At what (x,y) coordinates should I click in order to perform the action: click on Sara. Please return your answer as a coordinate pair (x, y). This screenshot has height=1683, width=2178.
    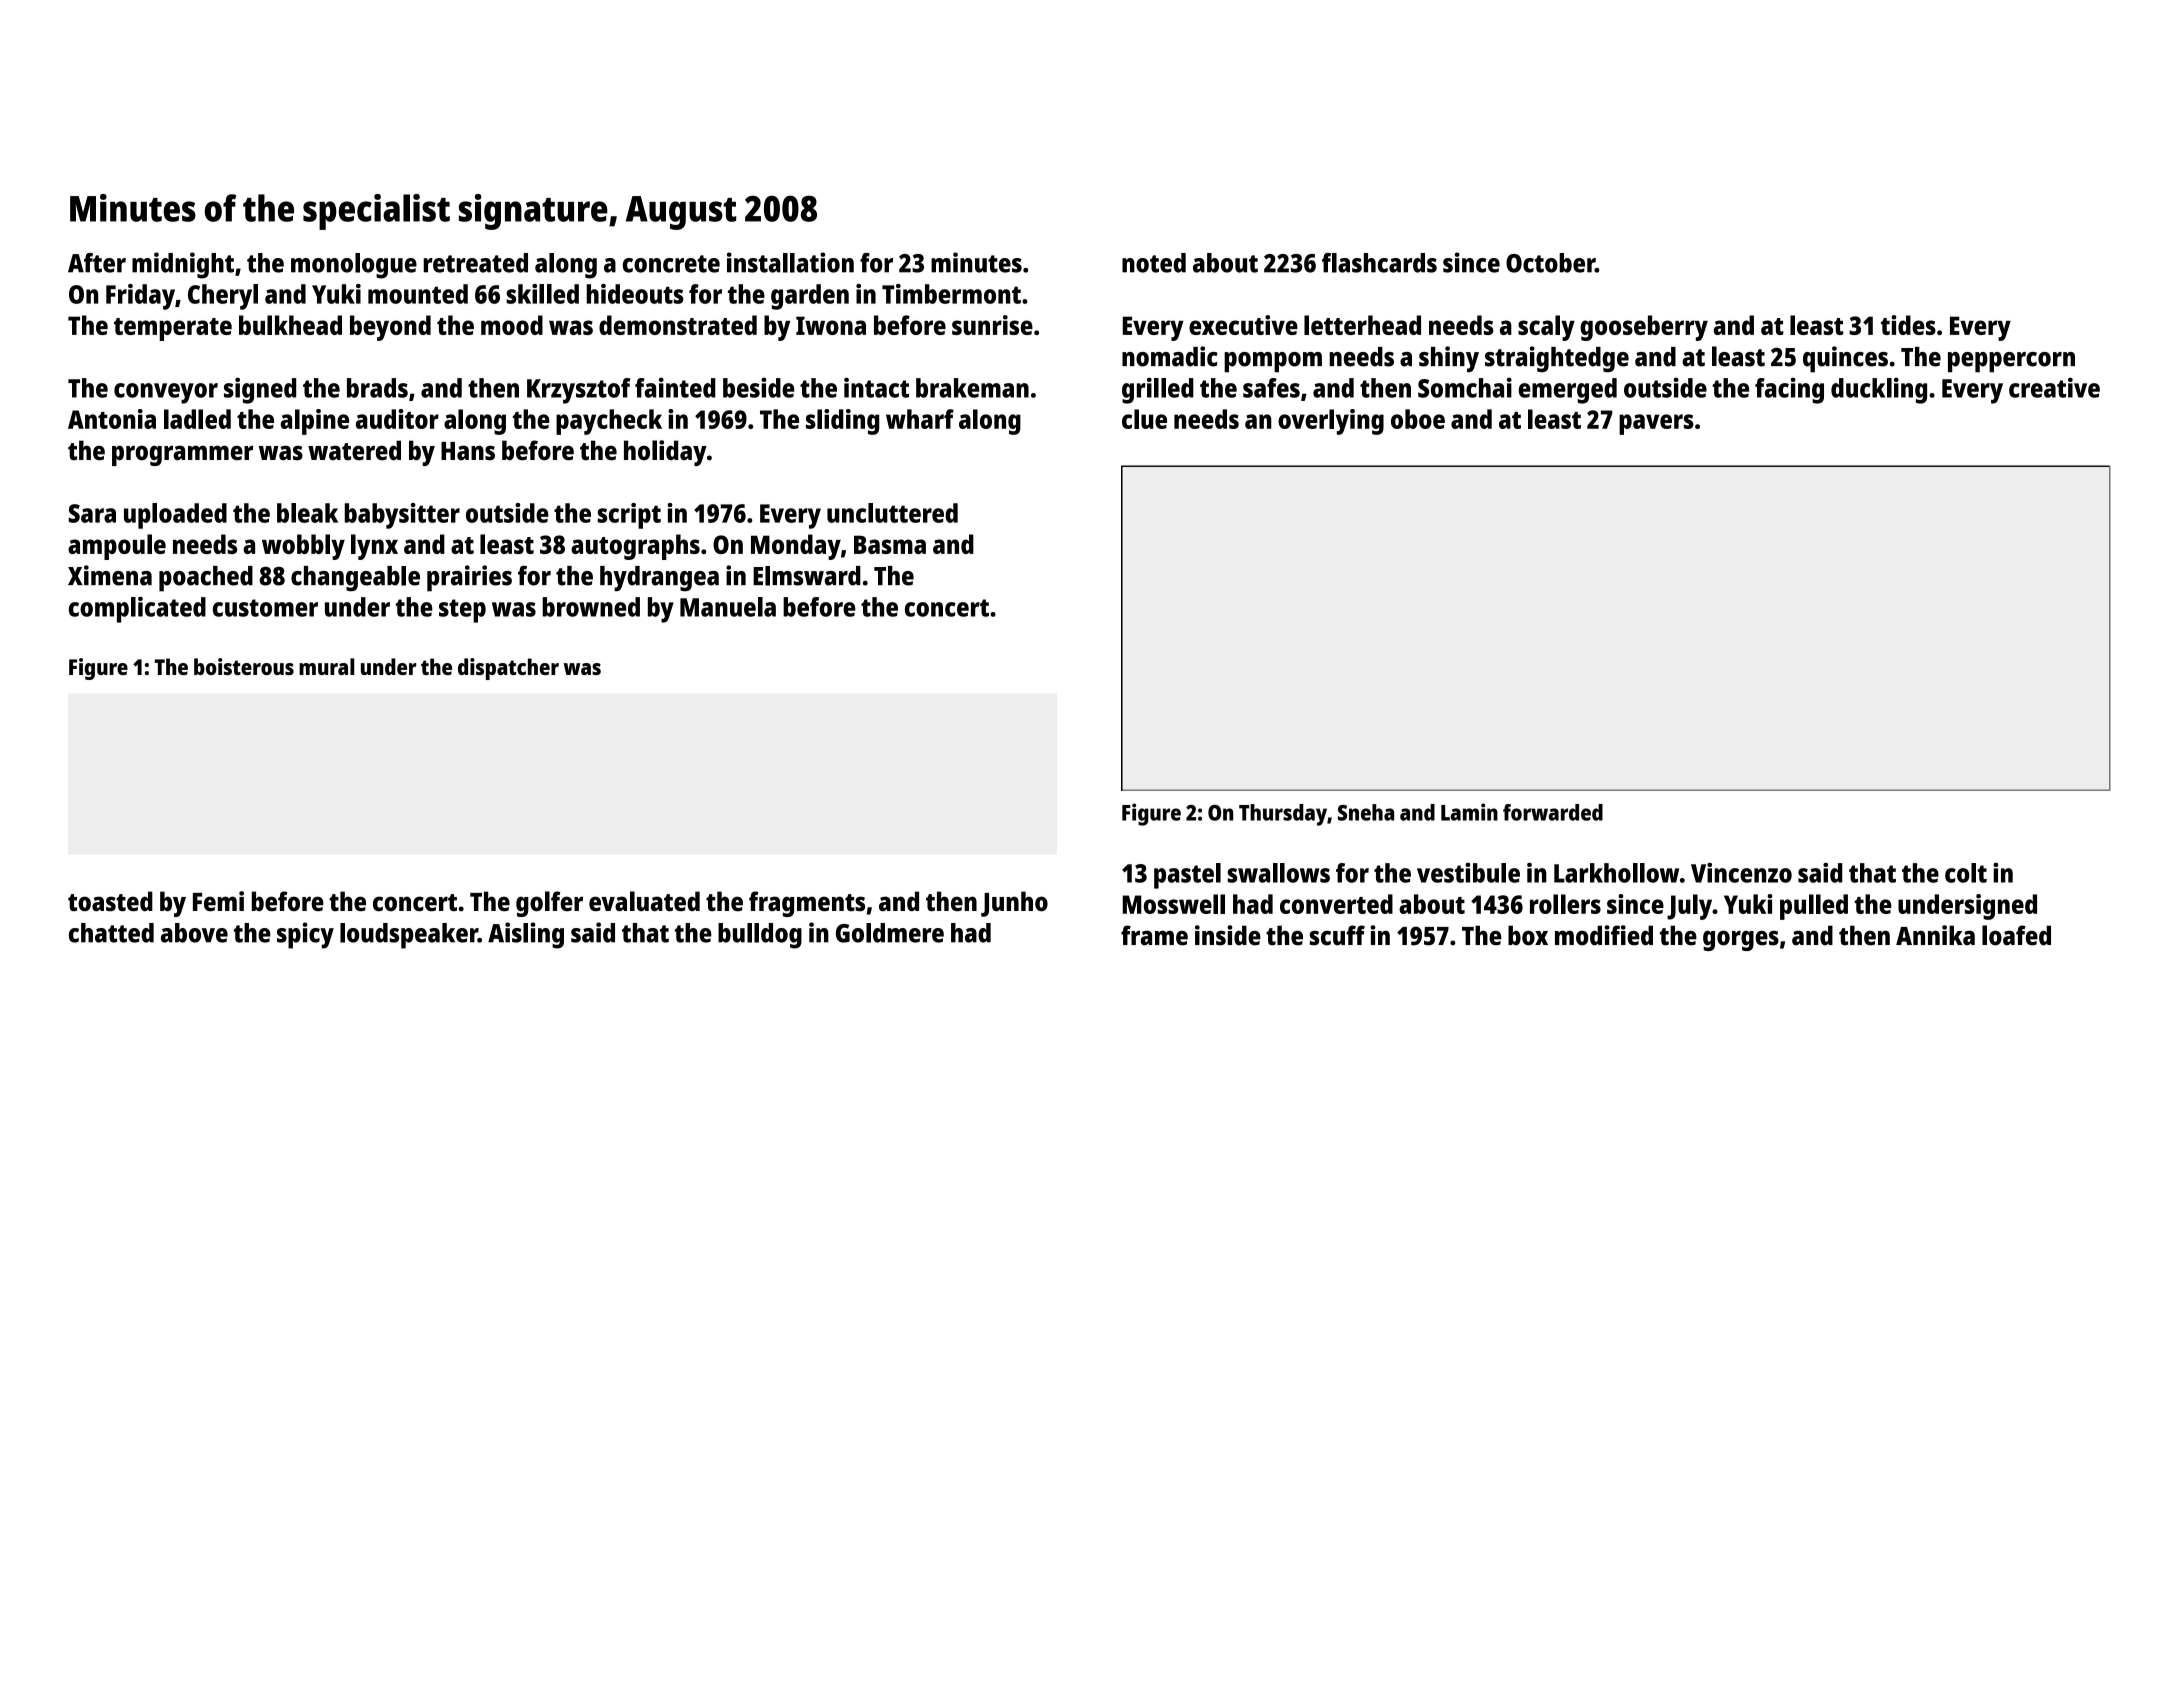
    Looking at the image, I should click on (92, 513).
